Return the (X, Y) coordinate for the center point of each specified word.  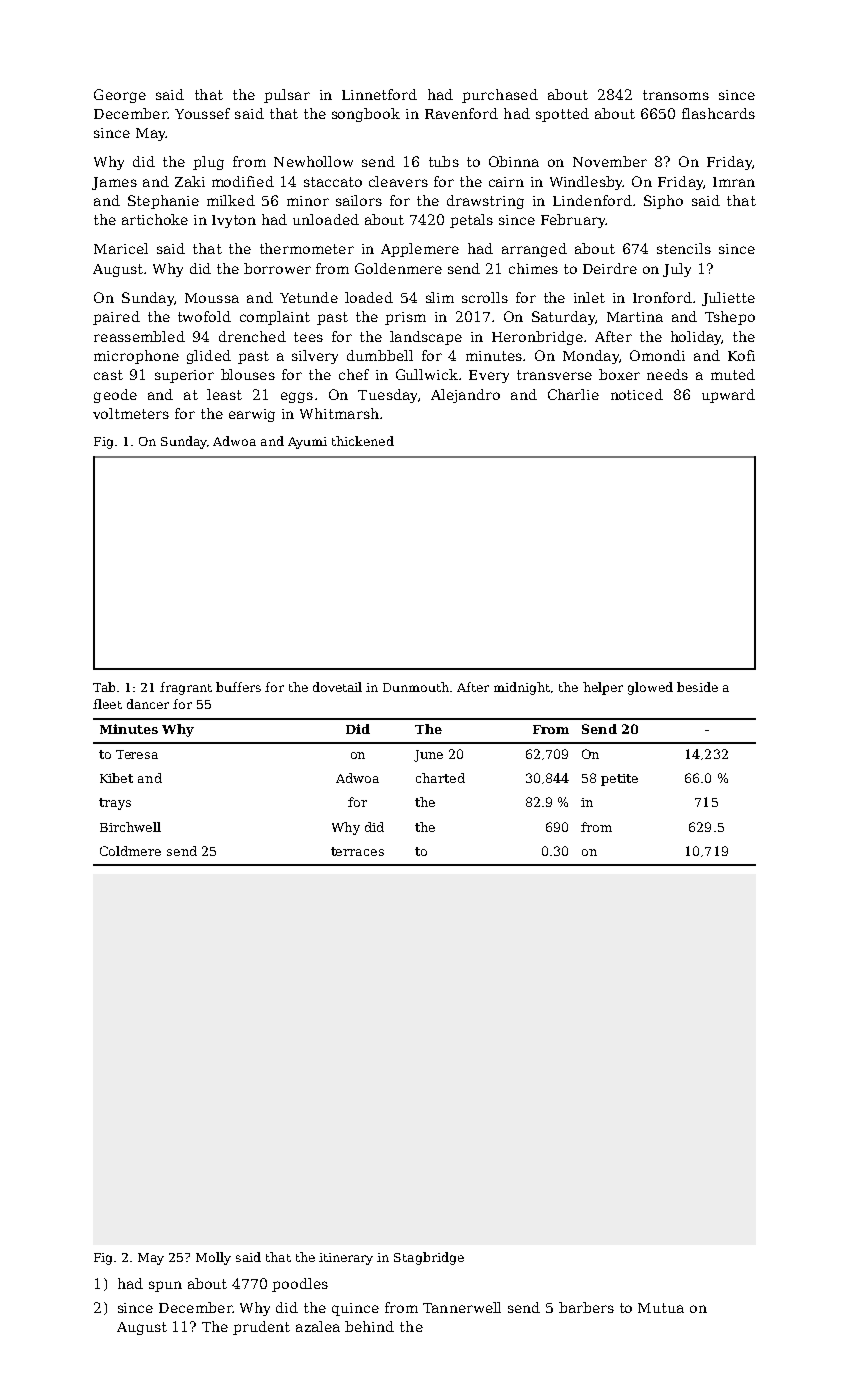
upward (728, 396)
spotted (562, 115)
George (120, 96)
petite (619, 780)
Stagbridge (429, 1258)
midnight (522, 688)
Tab (104, 687)
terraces (357, 851)
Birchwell (130, 827)
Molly (213, 1258)
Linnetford (379, 94)
